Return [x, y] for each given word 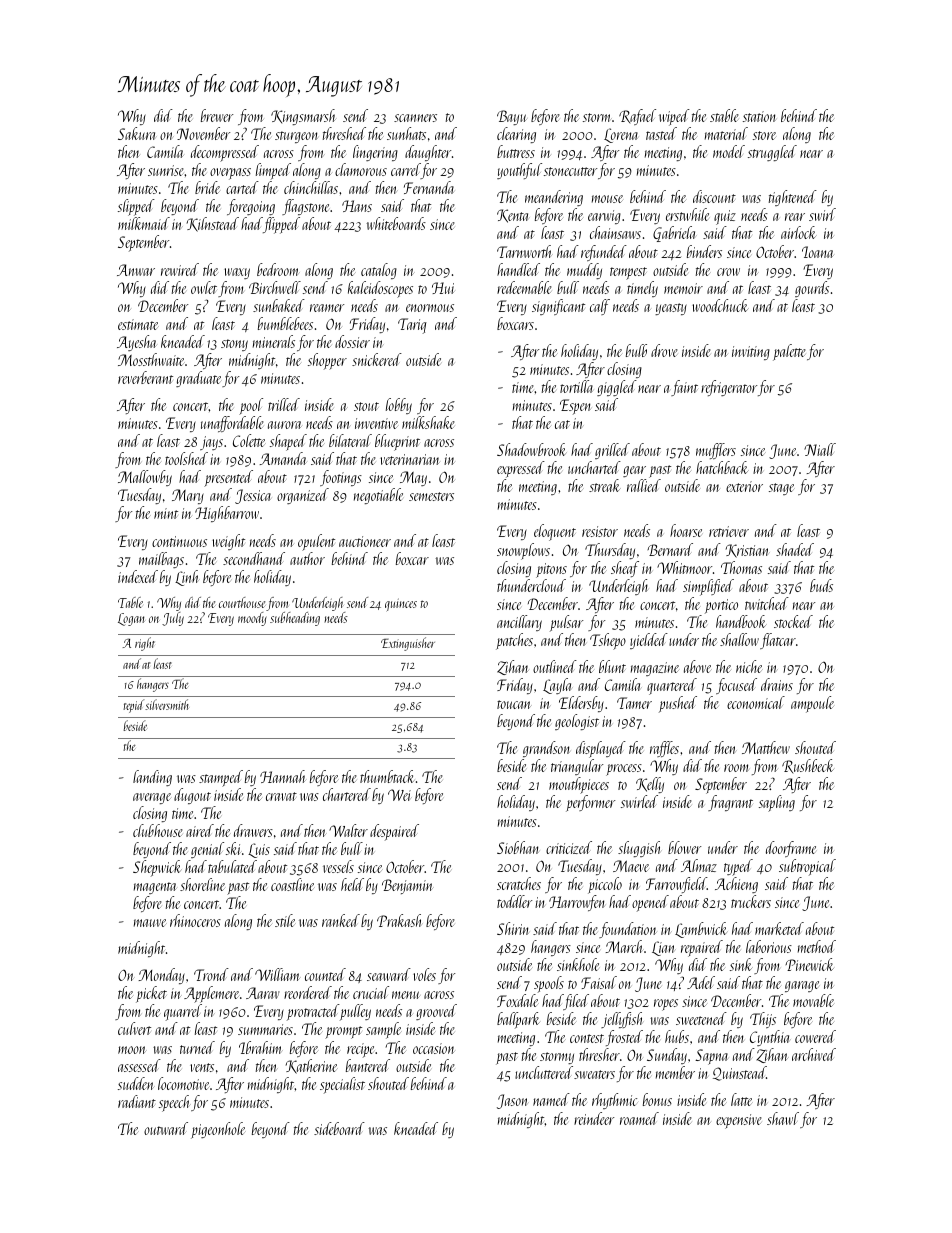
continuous [179, 541]
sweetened [701, 1018]
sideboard [339, 1128]
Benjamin [407, 886]
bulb [636, 350]
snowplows [523, 551]
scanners [415, 118]
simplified [708, 587]
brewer [217, 115]
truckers [751, 901]
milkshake [428, 422]
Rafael [637, 117]
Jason [512, 1101]
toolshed [186, 458]
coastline [292, 884]
